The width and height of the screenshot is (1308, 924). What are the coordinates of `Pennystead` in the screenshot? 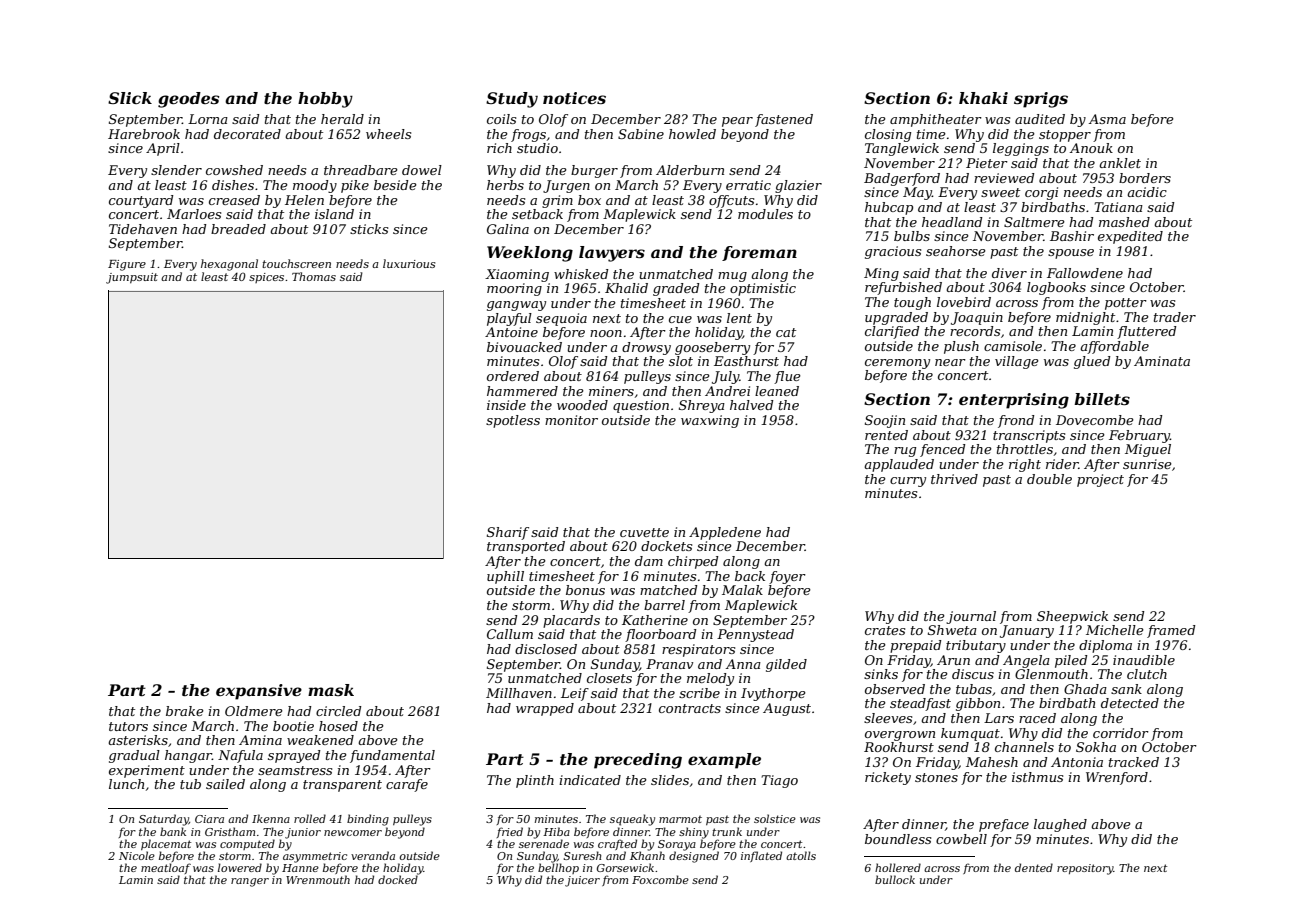 It's located at (755, 635).
